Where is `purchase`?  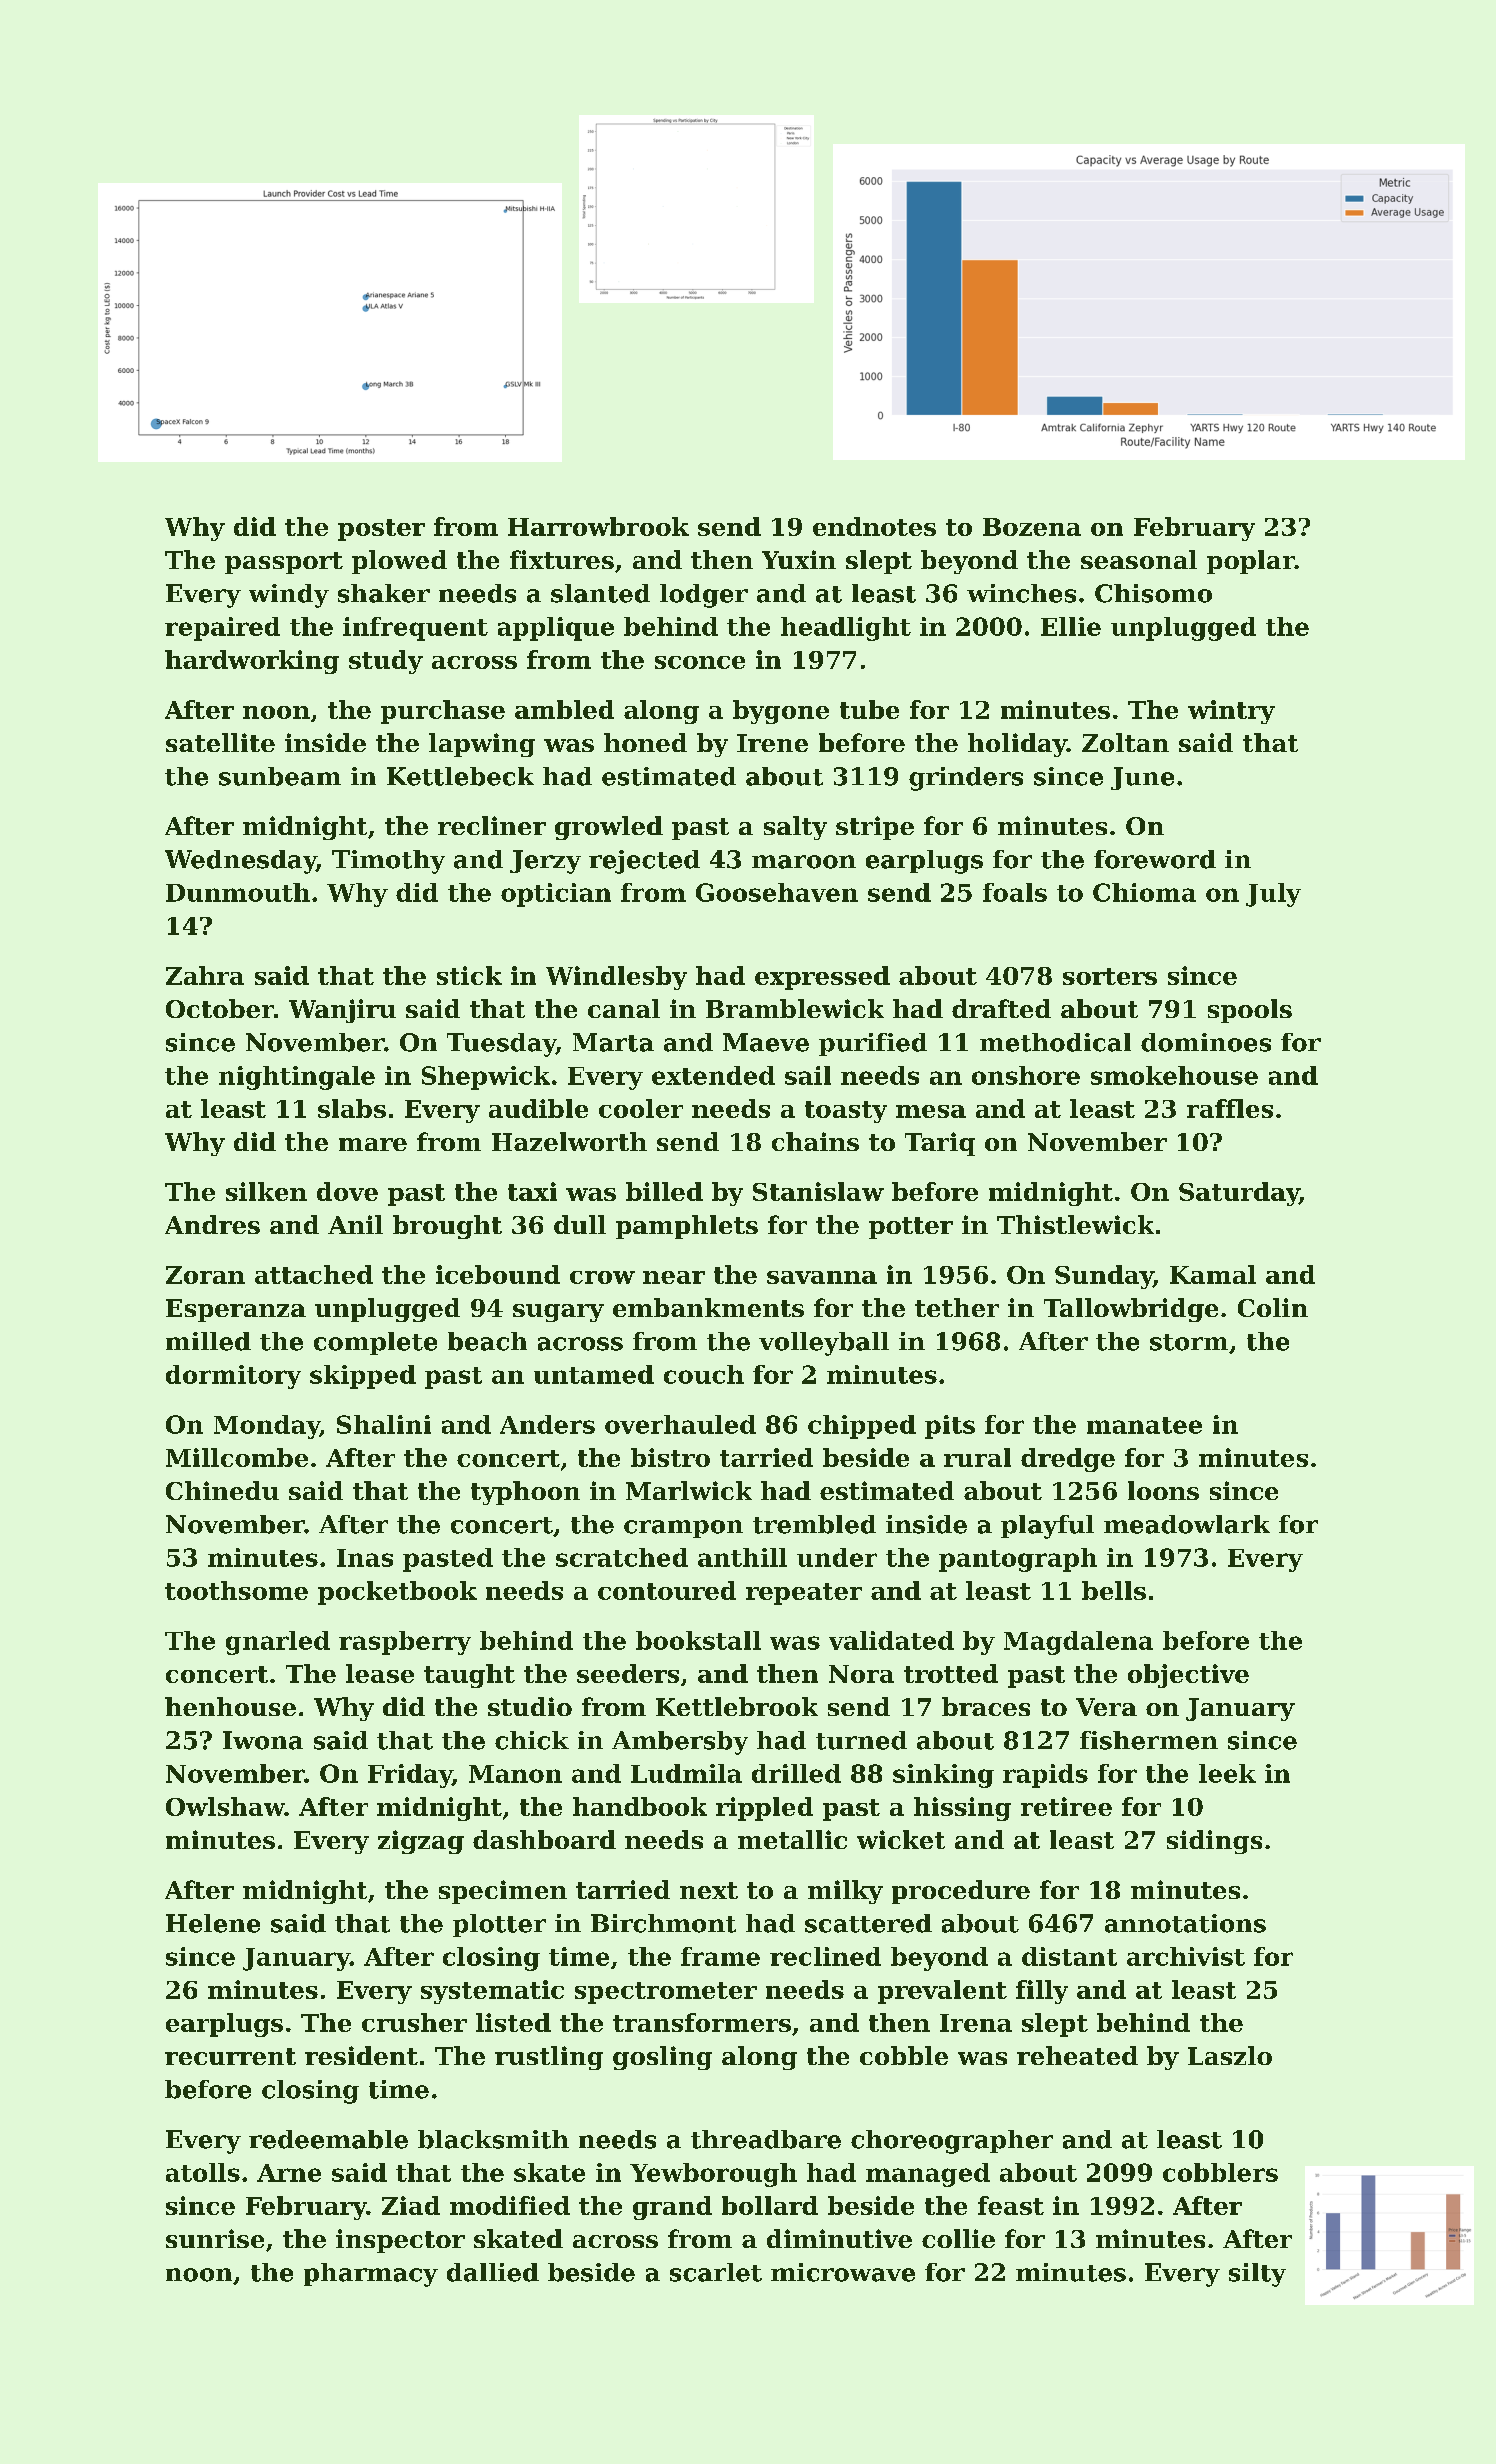 purchase is located at coordinates (443, 712).
